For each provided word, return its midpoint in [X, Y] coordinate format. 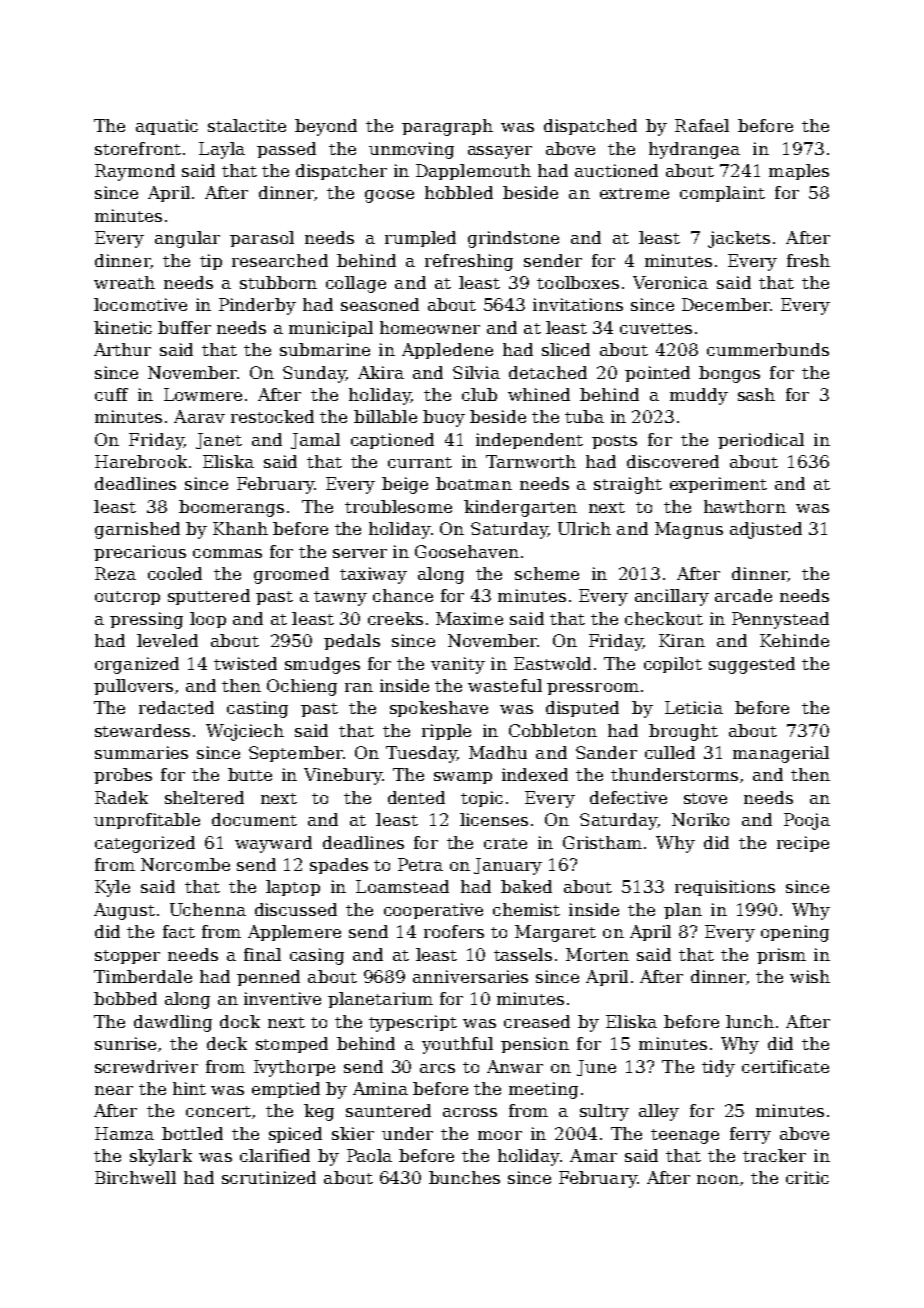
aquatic [167, 127]
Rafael [702, 125]
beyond [326, 127]
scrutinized [269, 1177]
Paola [369, 1155]
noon [718, 1179]
